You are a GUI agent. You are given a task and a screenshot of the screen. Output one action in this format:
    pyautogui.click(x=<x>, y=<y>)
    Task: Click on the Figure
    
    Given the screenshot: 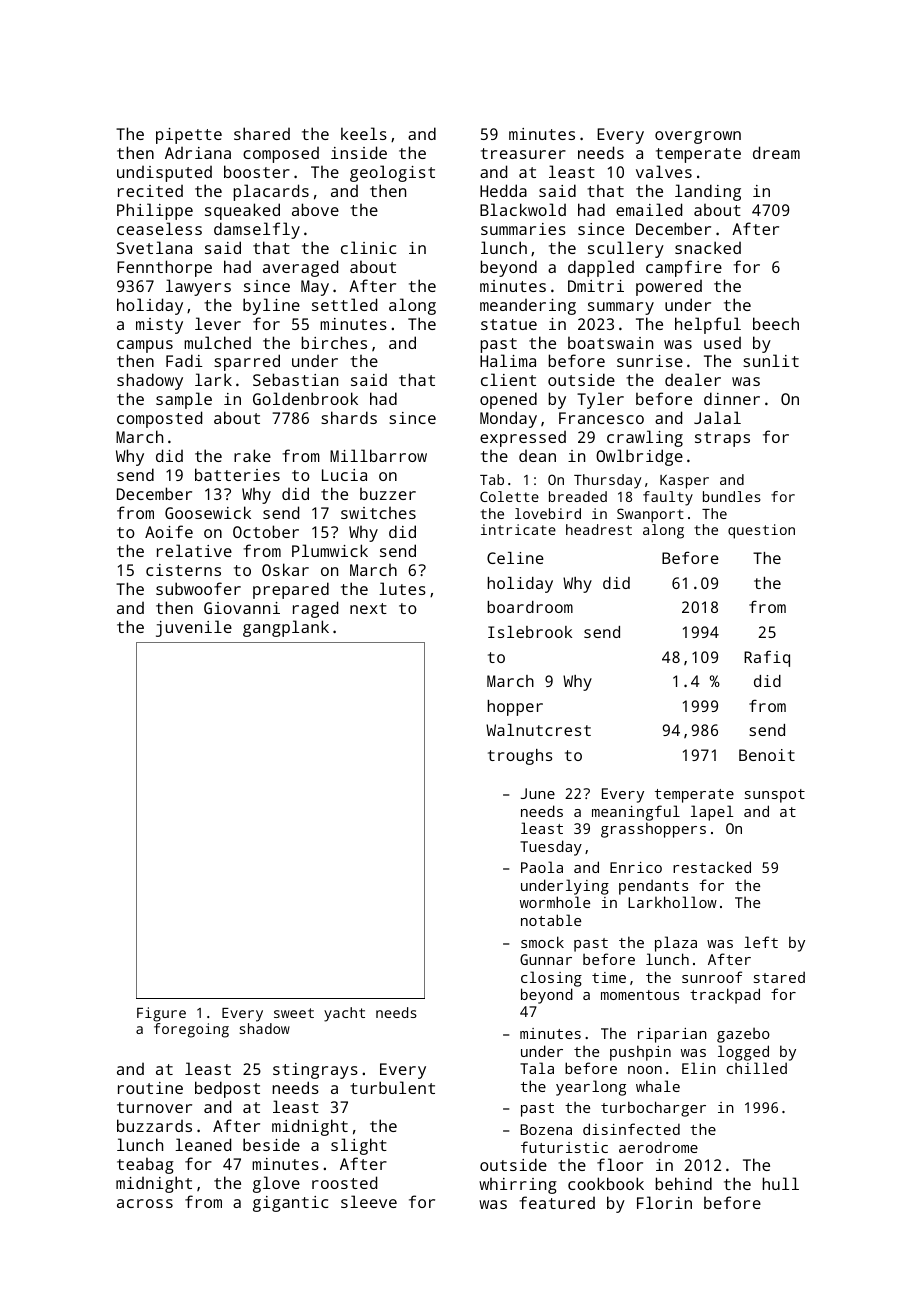 What is the action you would take?
    pyautogui.click(x=161, y=1014)
